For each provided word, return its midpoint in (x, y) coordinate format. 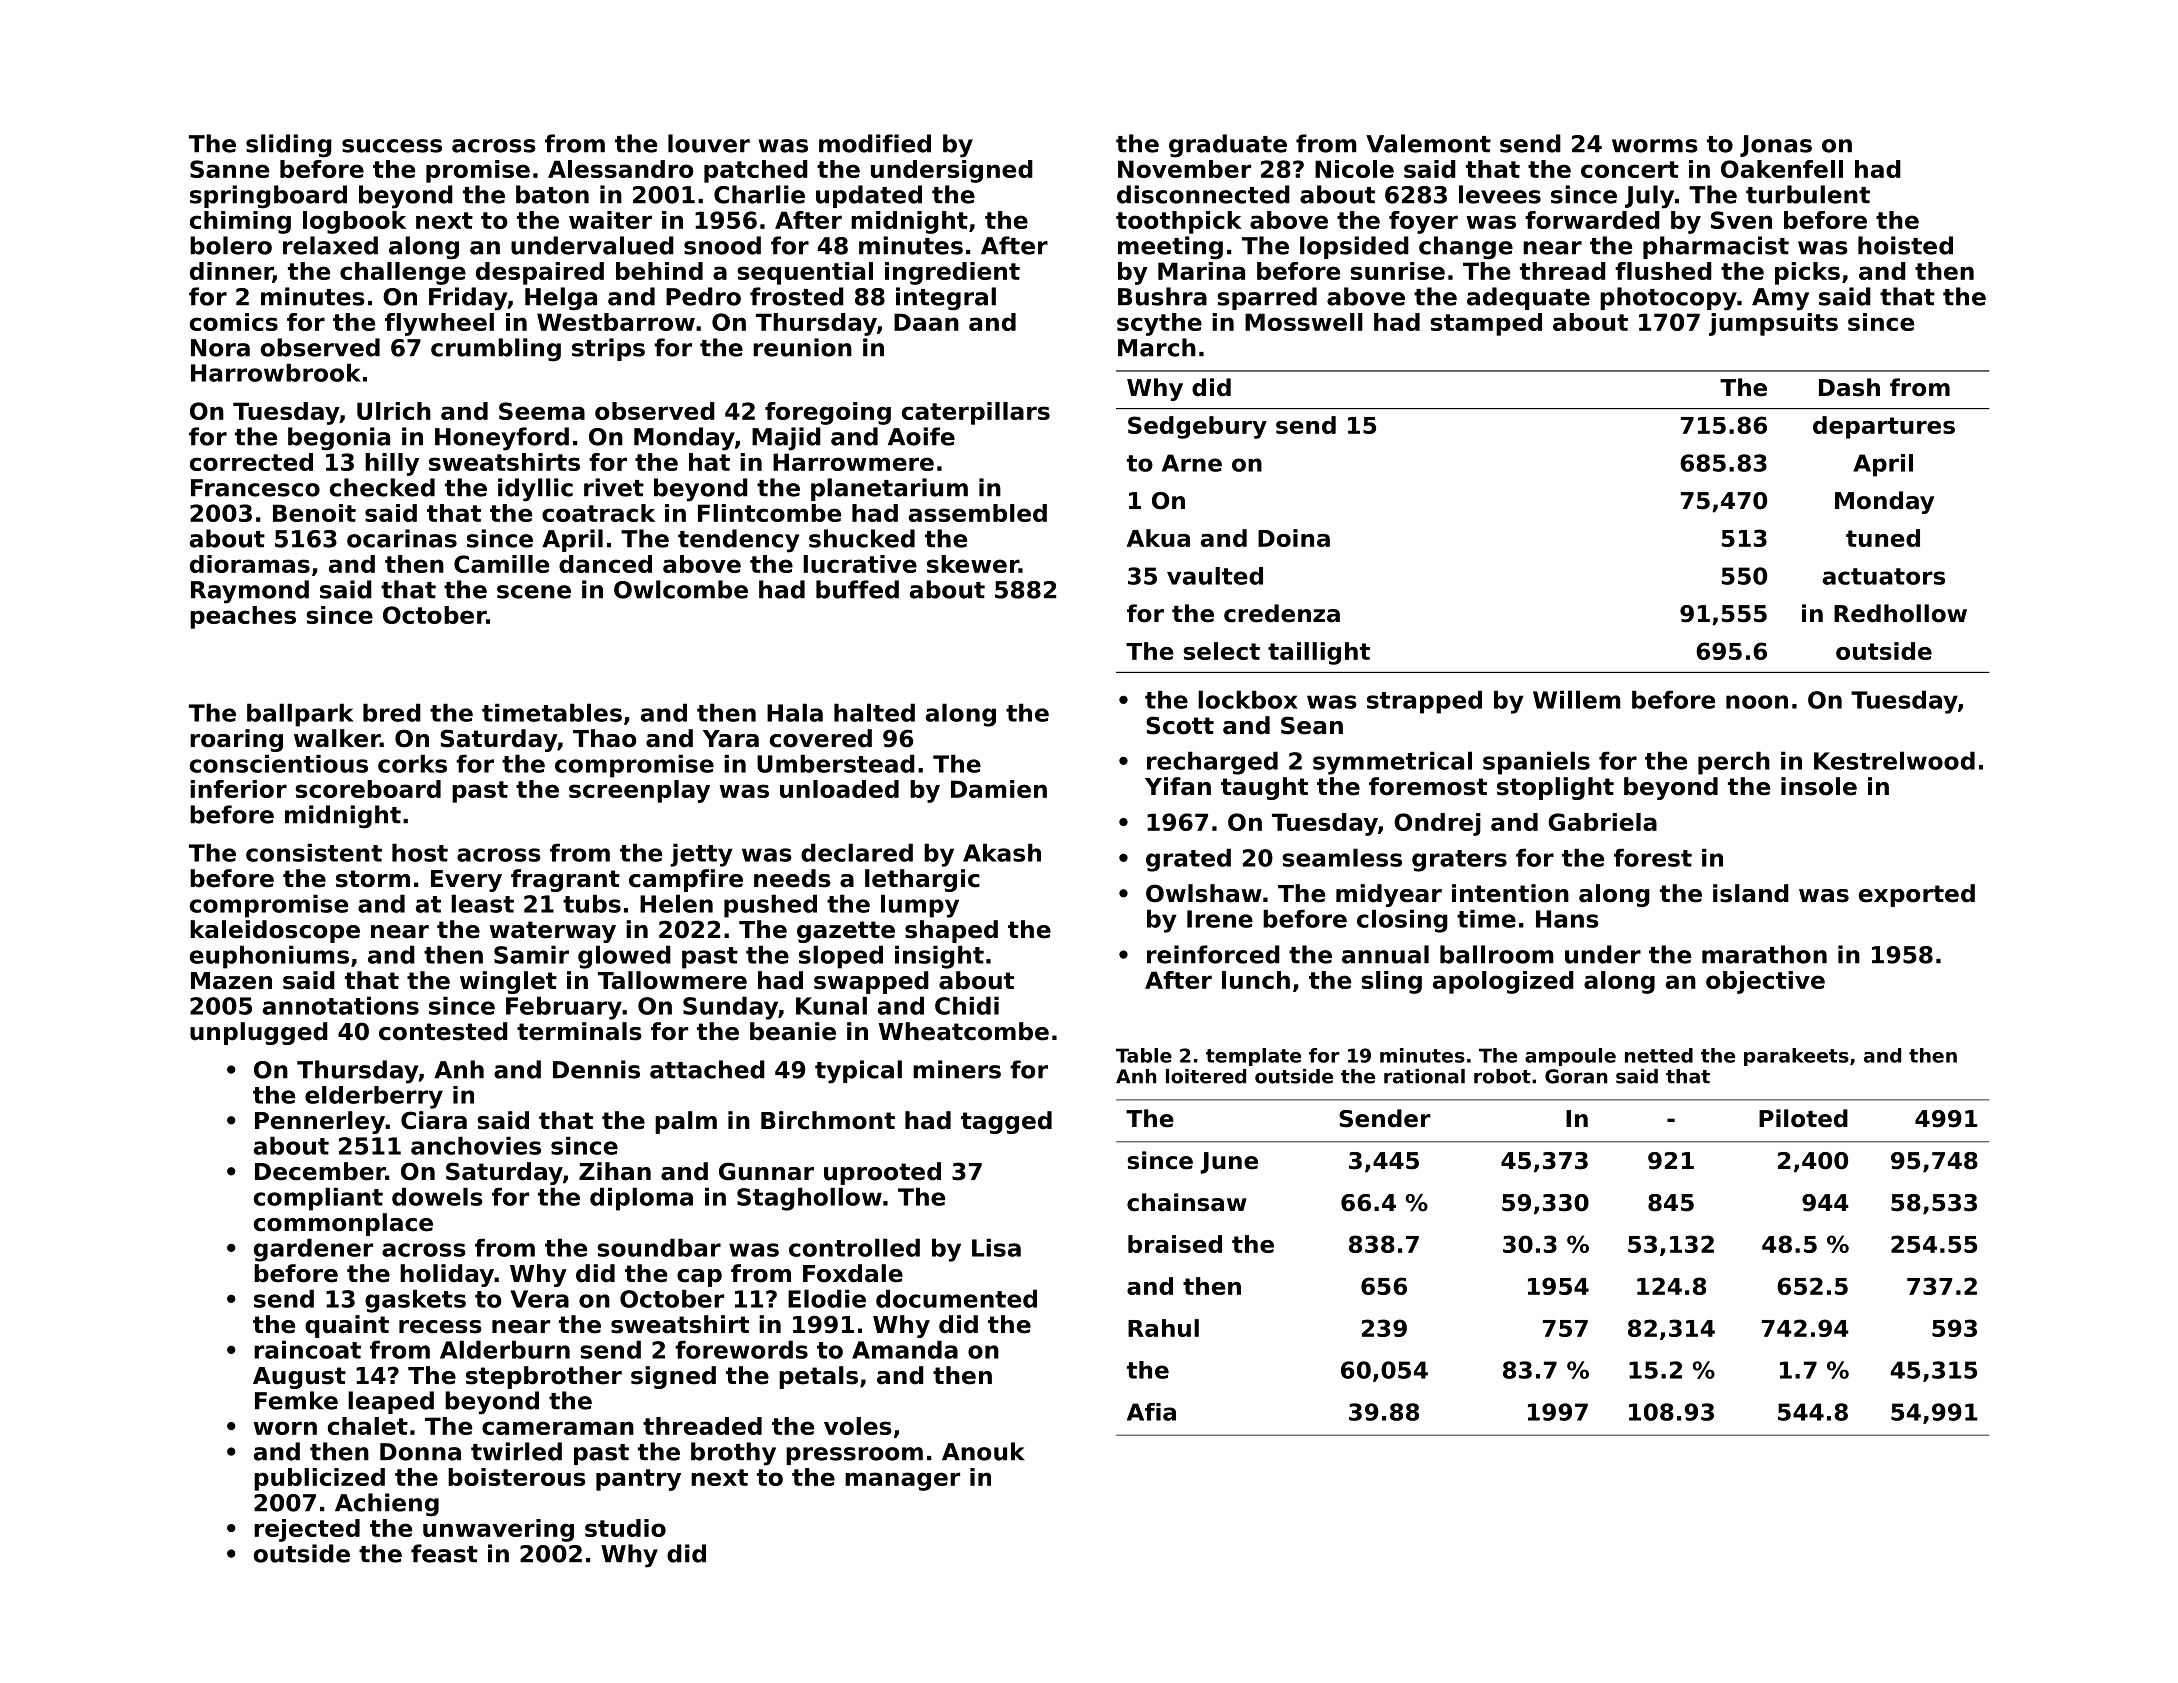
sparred (1267, 298)
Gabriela (1602, 822)
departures (1884, 427)
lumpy (920, 906)
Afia (1151, 1412)
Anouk (983, 1451)
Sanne (229, 169)
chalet (368, 1426)
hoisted (1905, 245)
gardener (313, 1250)
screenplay (639, 791)
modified (875, 143)
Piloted (1803, 1118)
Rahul (1163, 1328)
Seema (542, 411)
